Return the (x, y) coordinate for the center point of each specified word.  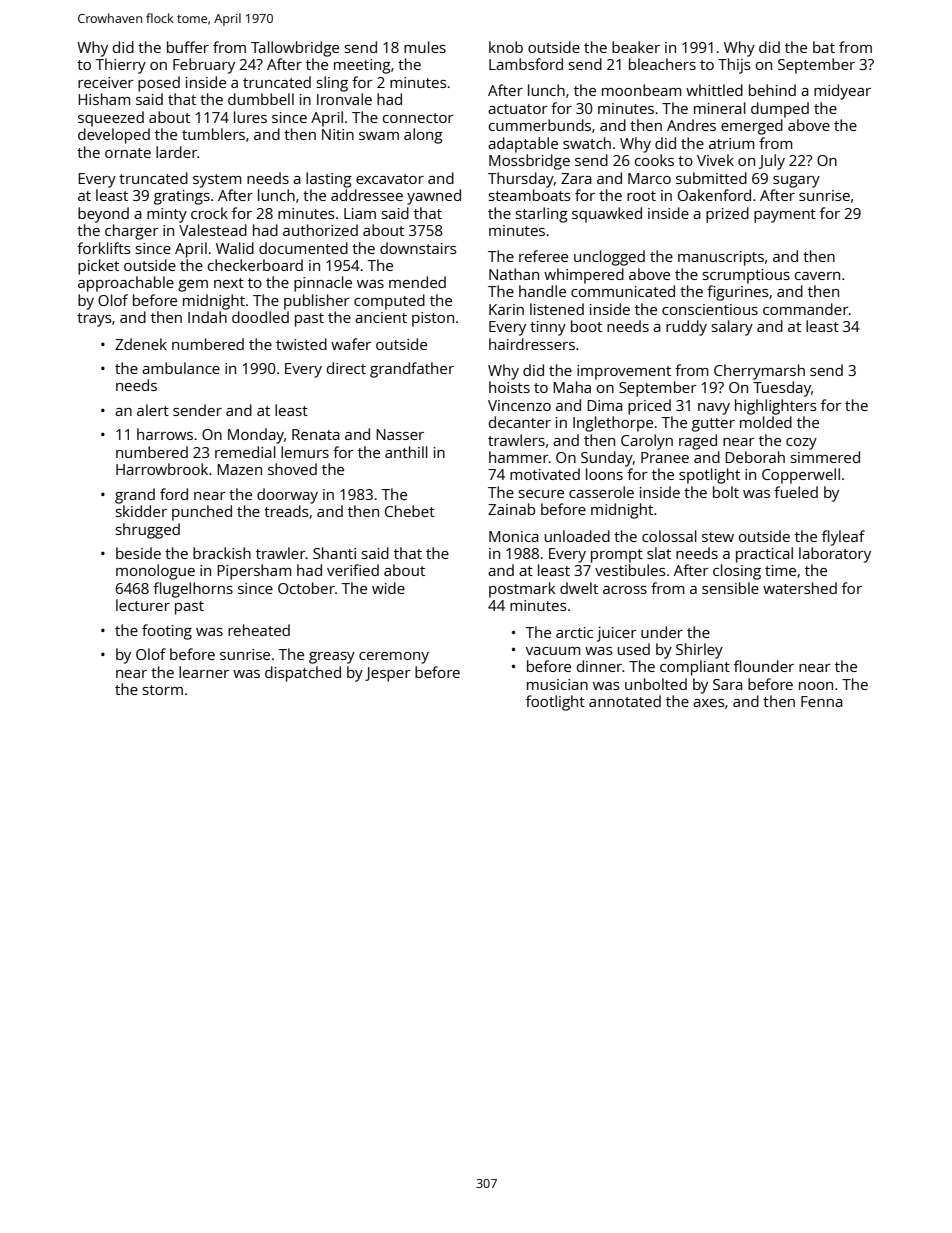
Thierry (120, 66)
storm (163, 690)
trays (94, 320)
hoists (509, 387)
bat (824, 47)
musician (557, 684)
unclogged (609, 258)
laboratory (835, 555)
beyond (103, 215)
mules (425, 47)
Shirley (699, 651)
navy (714, 409)
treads (286, 511)
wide (388, 588)
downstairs (418, 248)
